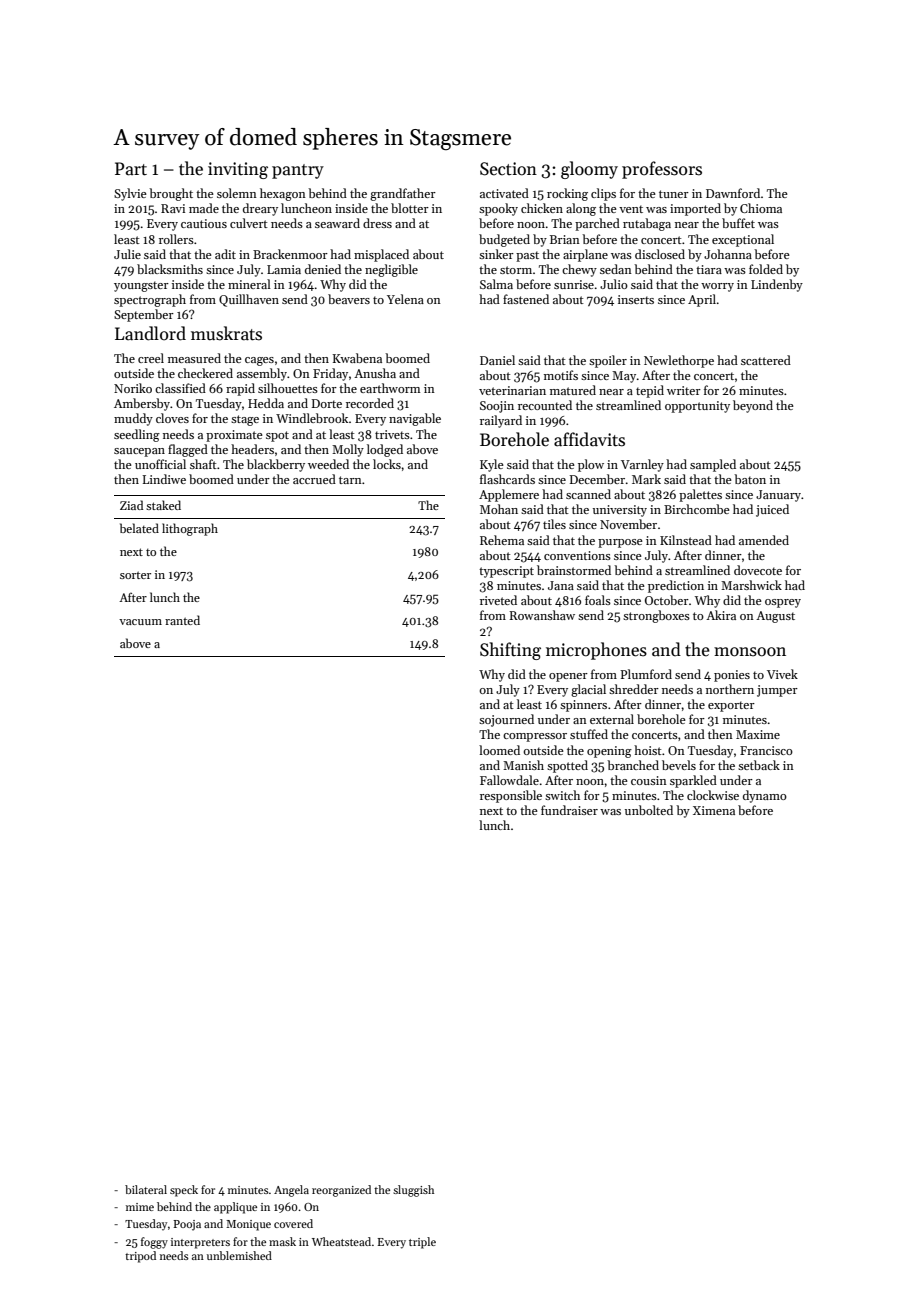 Image resolution: width=924 pixels, height=1308 pixels. I want to click on unblemished, so click(239, 1255).
